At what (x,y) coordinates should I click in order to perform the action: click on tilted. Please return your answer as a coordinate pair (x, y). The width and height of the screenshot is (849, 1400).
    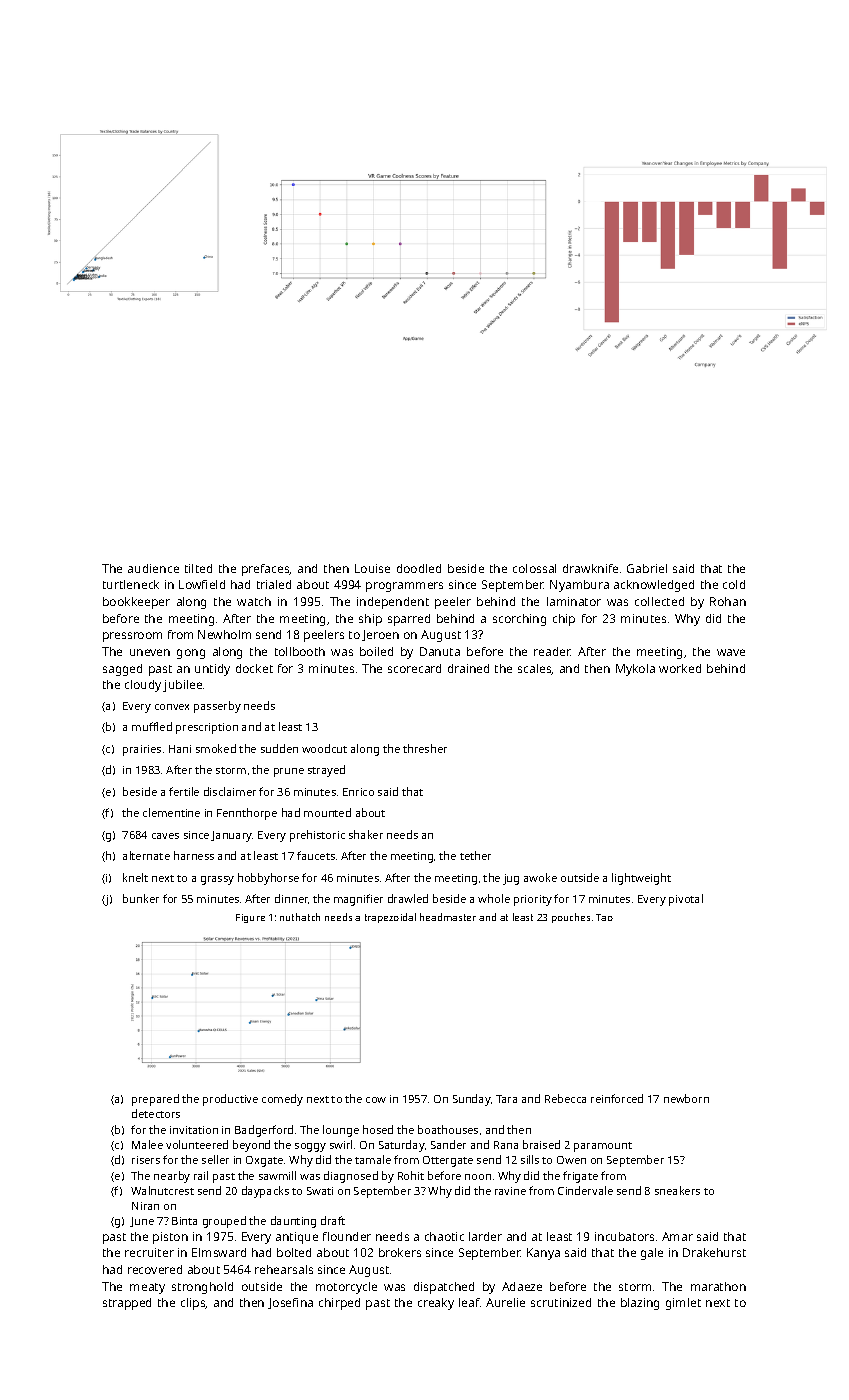
    Looking at the image, I should click on (198, 568).
